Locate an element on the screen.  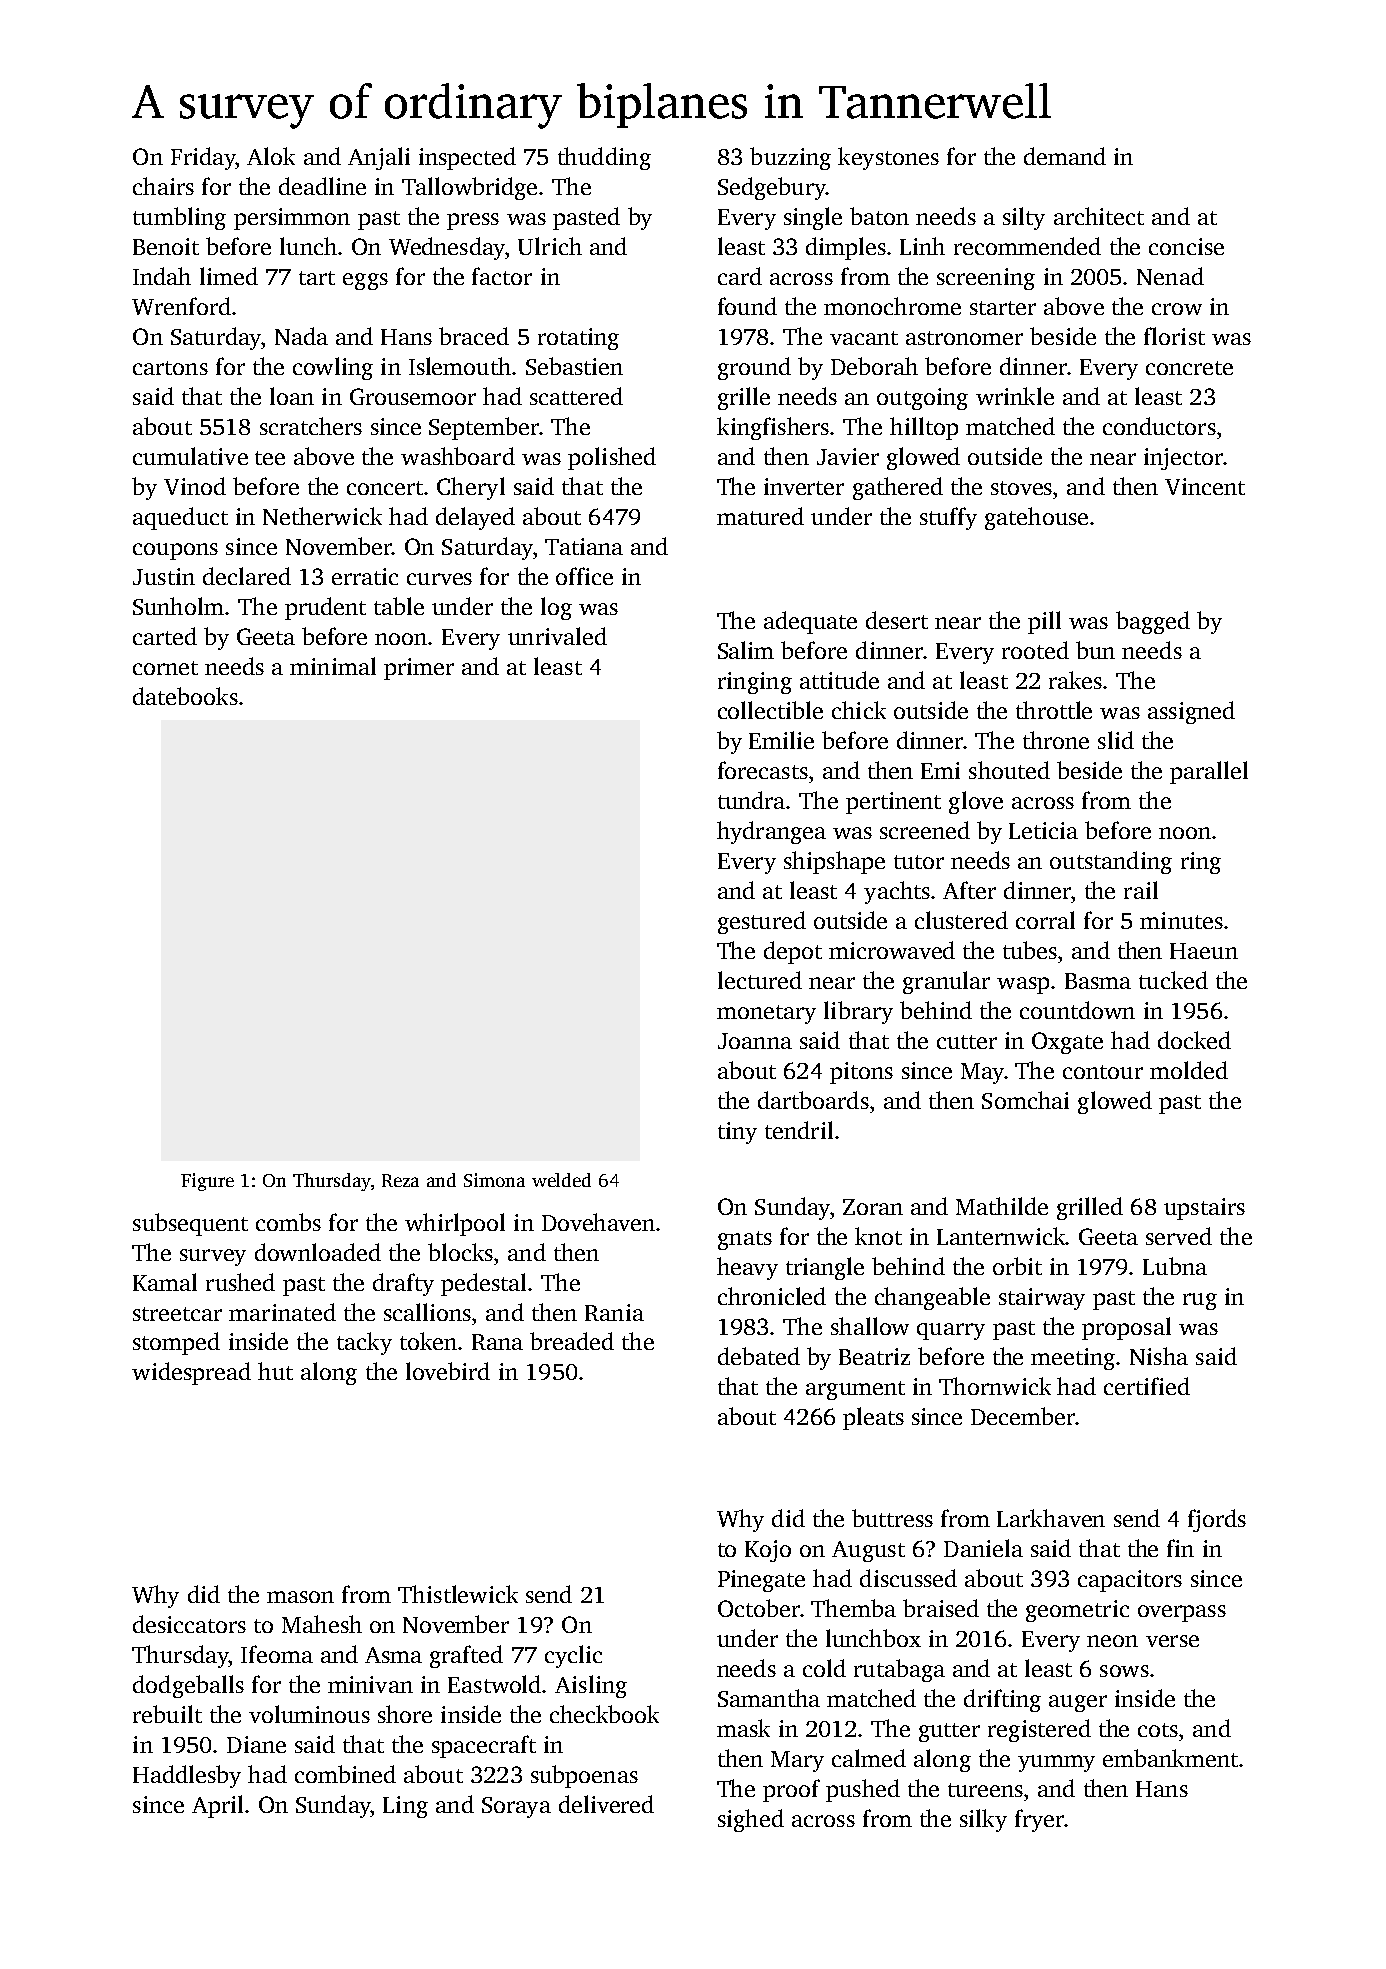
conductors is located at coordinates (1159, 426).
